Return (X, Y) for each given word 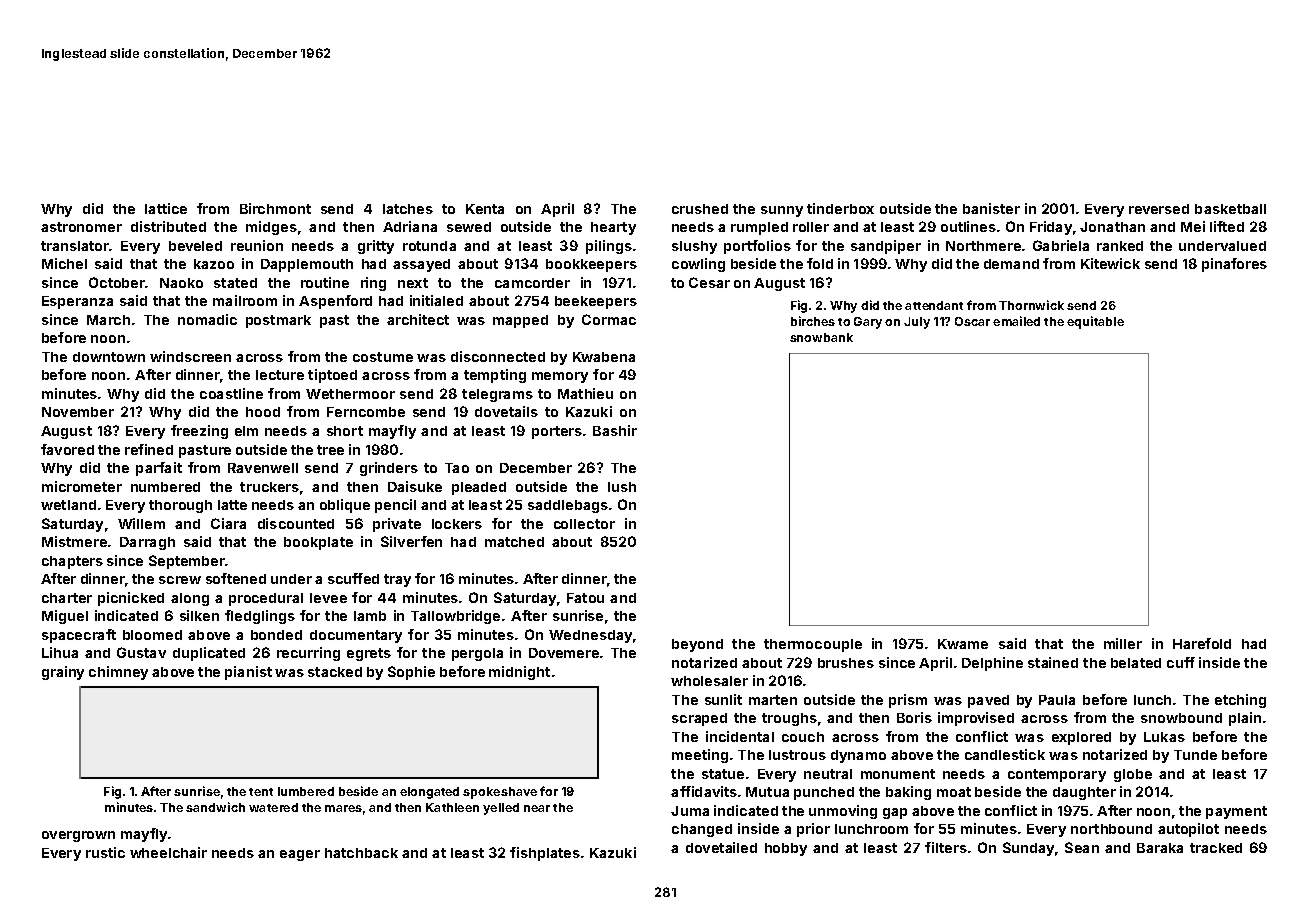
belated (1136, 663)
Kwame (963, 644)
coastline (231, 393)
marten (773, 700)
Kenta (485, 209)
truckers (269, 487)
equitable (1095, 322)
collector (584, 524)
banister (991, 208)
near (537, 808)
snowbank (821, 337)
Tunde (1195, 755)
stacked (335, 672)
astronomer (81, 227)
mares (343, 808)
